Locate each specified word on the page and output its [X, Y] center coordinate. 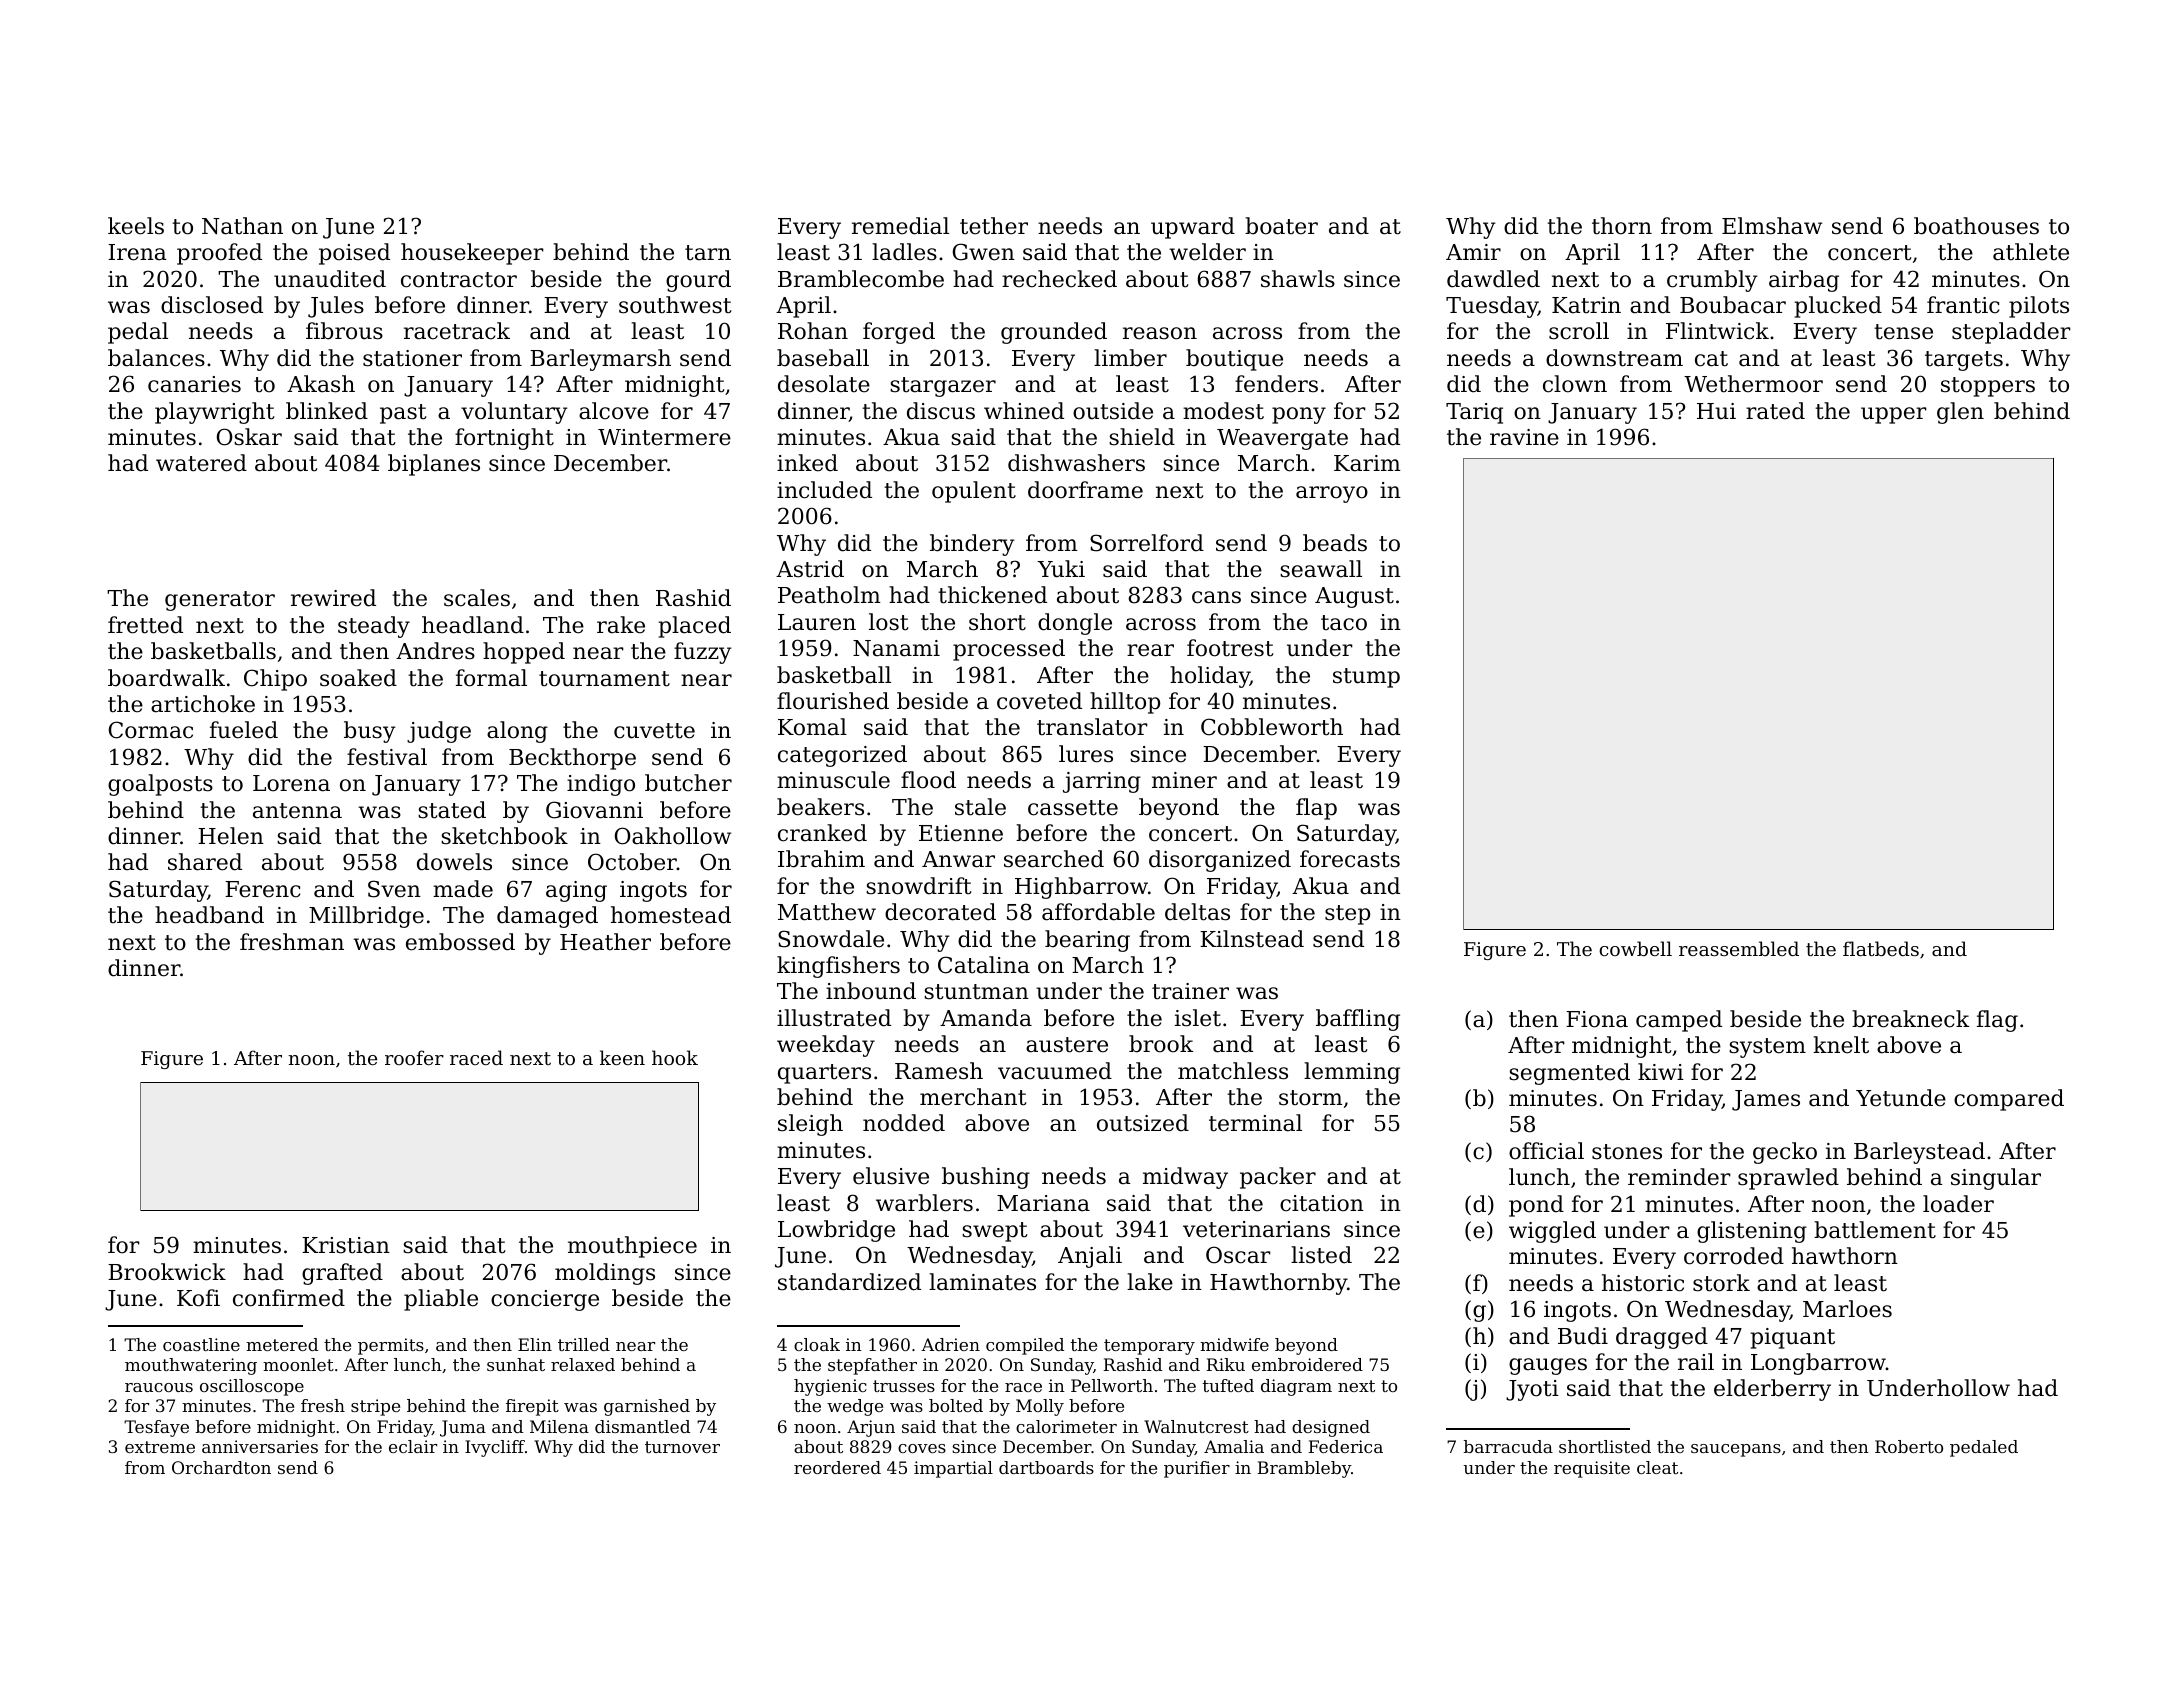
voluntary [514, 413]
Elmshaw [1772, 226]
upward [1193, 228]
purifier [1197, 1469]
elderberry [1772, 1390]
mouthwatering [191, 1366]
